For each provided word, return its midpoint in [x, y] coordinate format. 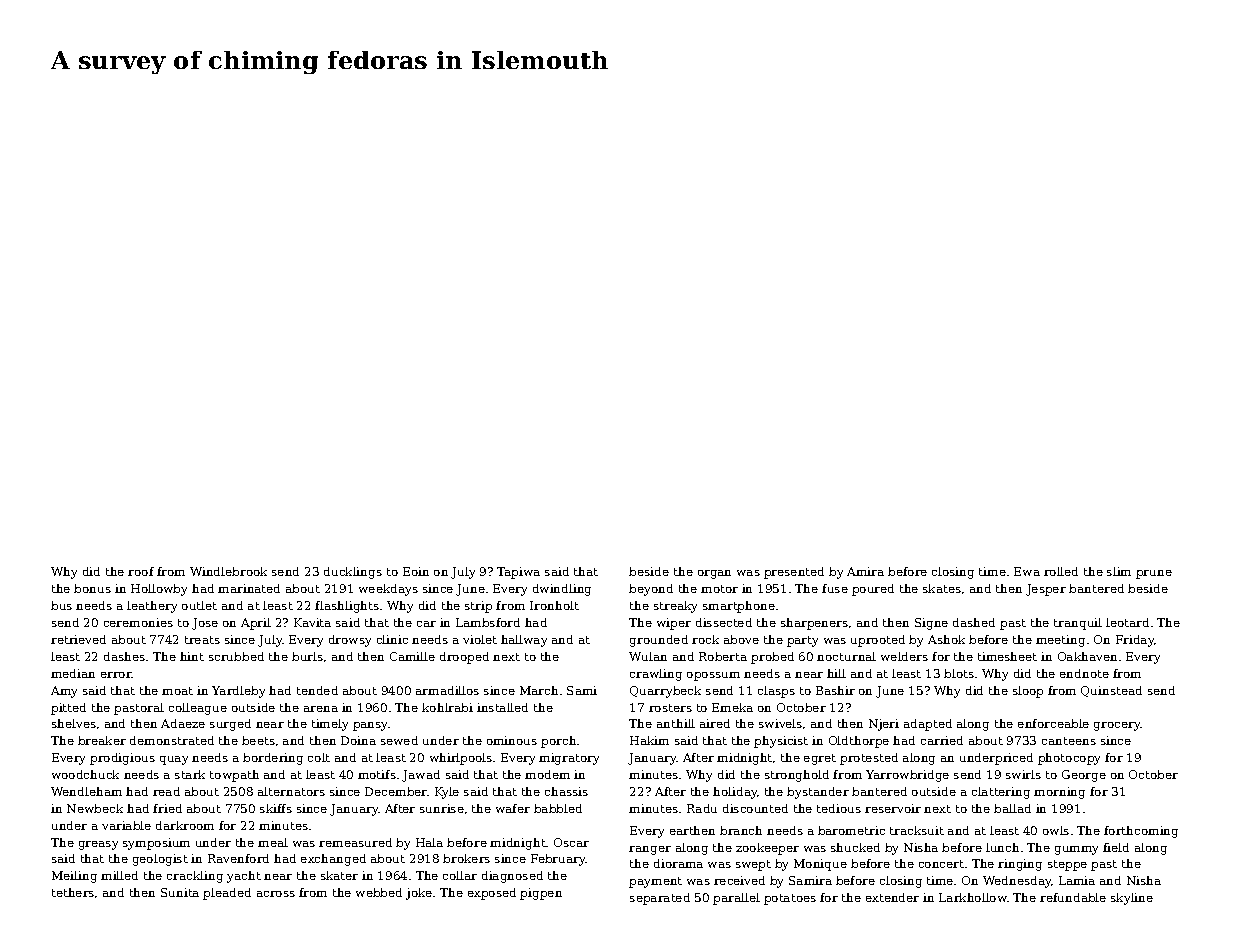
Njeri [884, 725]
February [558, 860]
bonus [92, 588]
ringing [1020, 865]
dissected [724, 622]
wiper [674, 624]
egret [820, 759]
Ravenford [238, 858]
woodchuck [85, 774]
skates [942, 588]
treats [202, 640]
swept [753, 865]
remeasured [355, 842]
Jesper [1046, 590]
